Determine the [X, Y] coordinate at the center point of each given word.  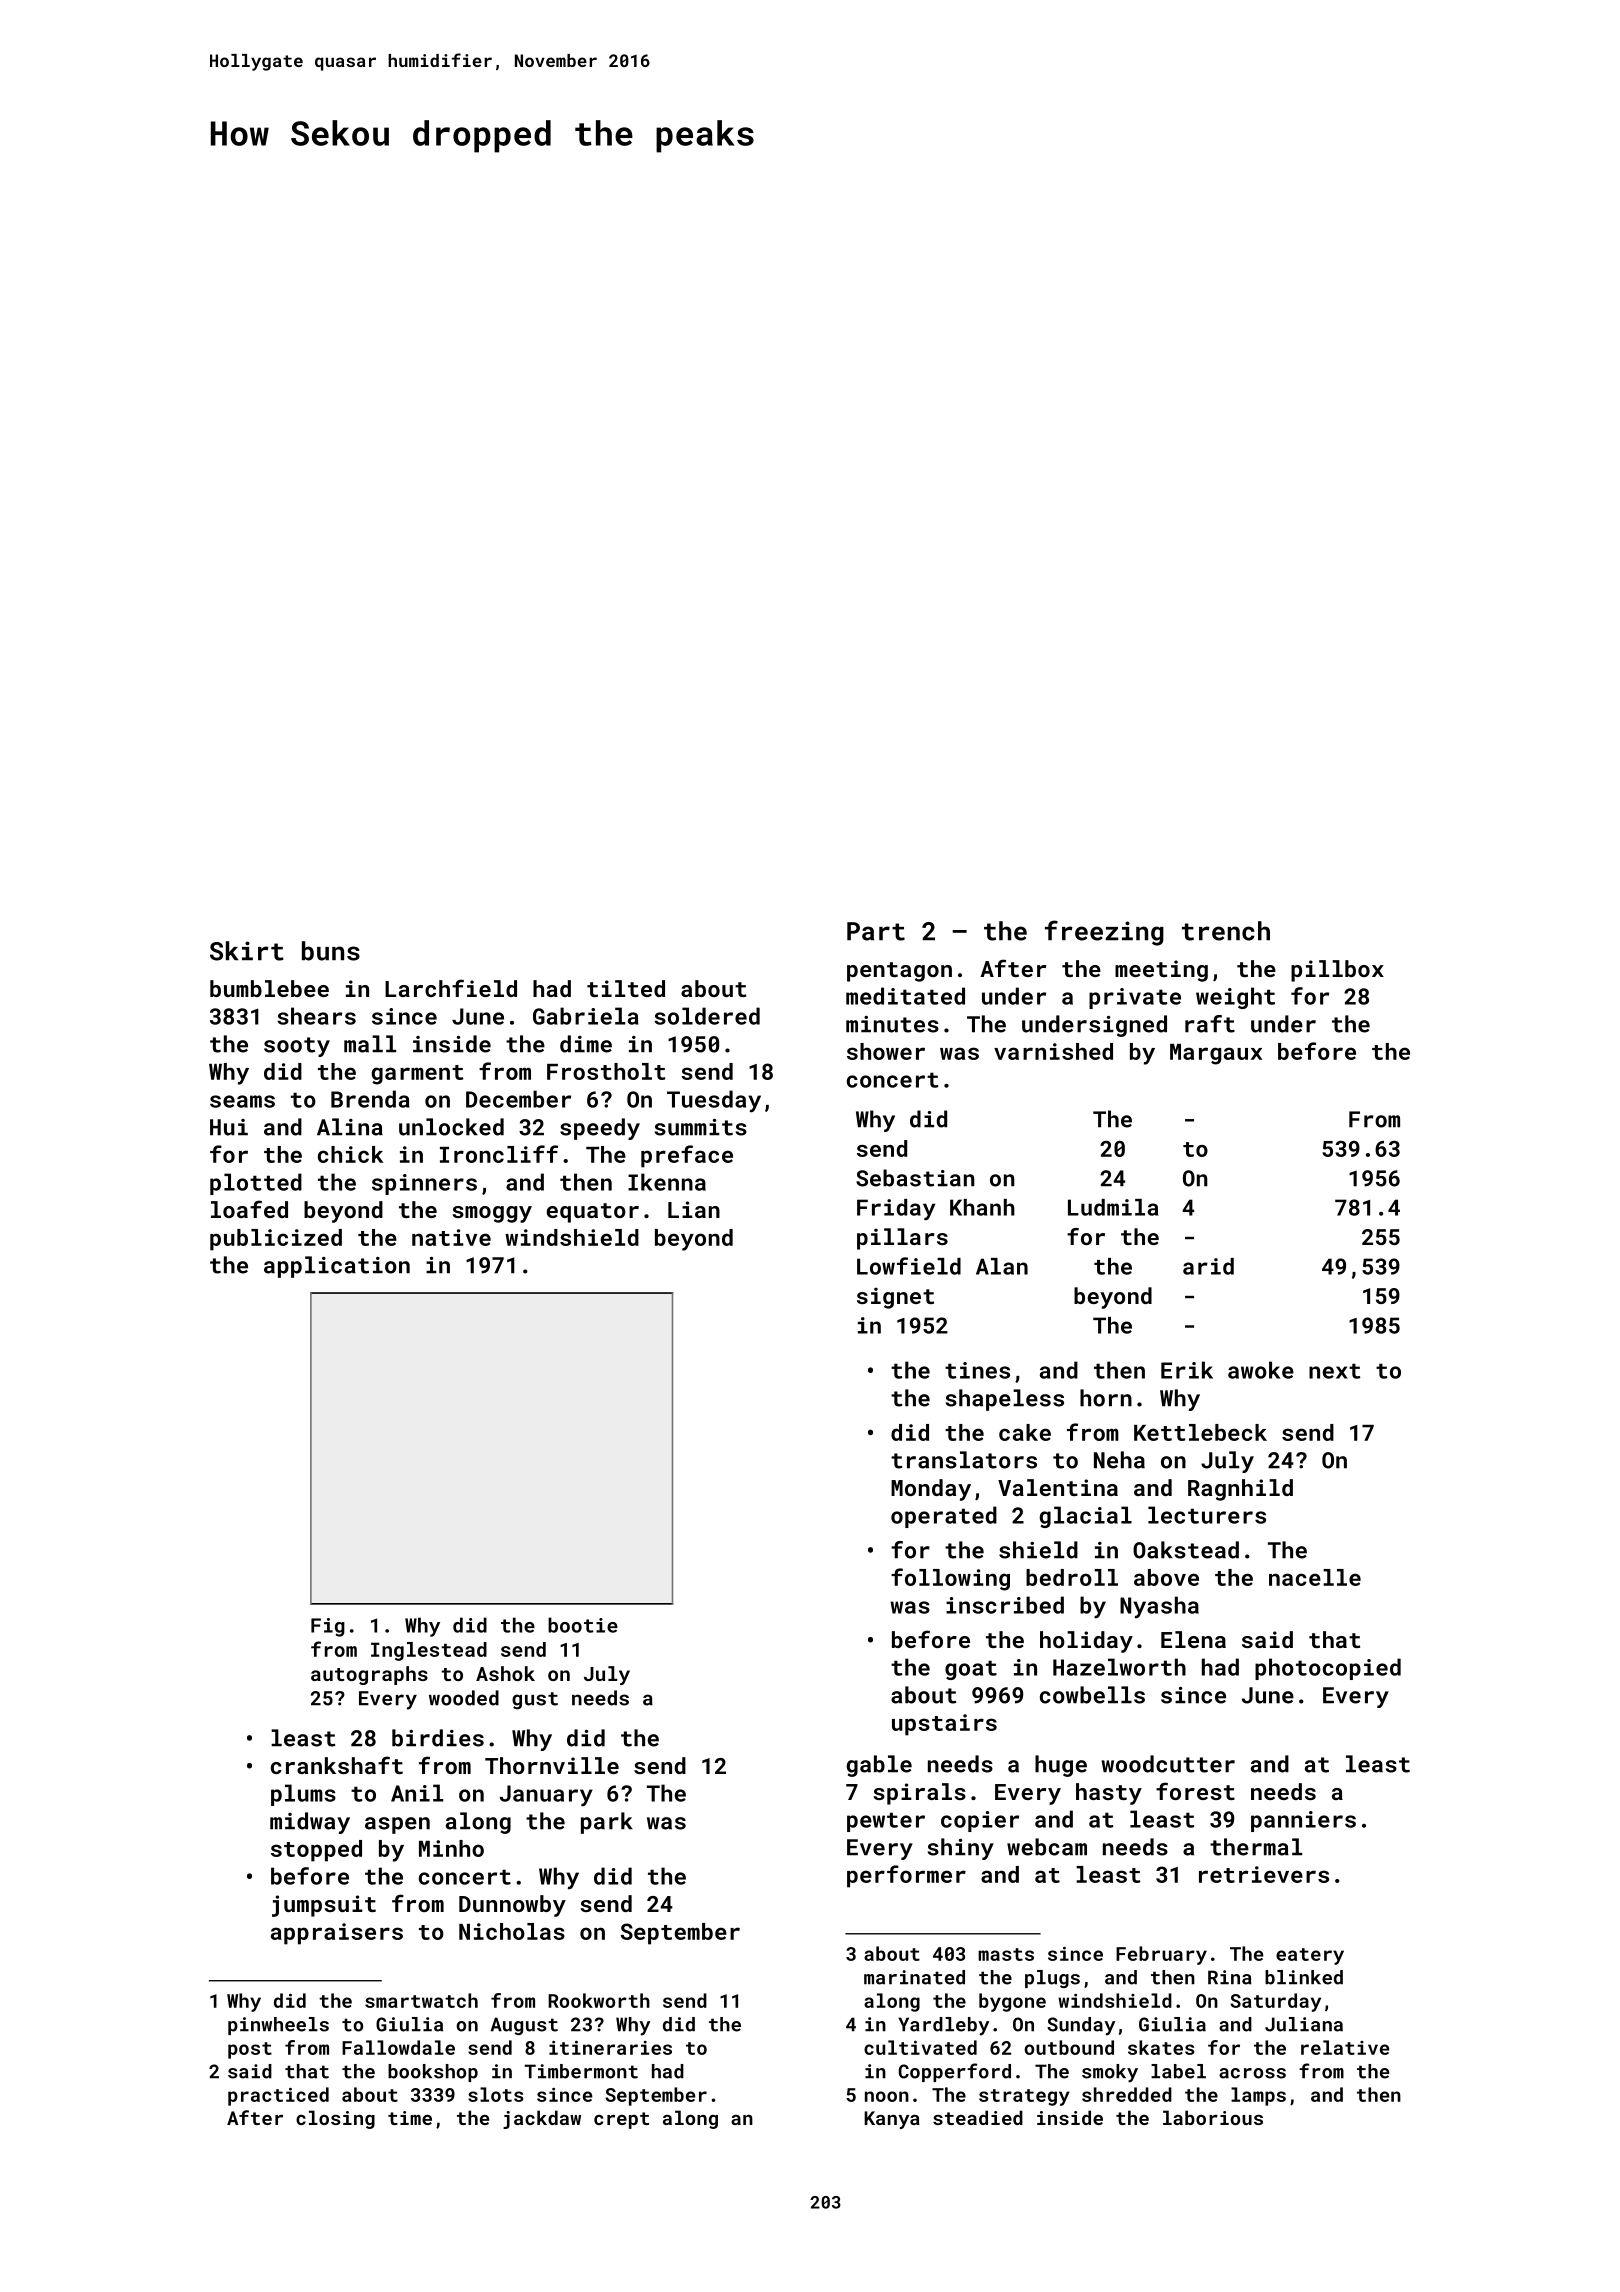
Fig [328, 1627]
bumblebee [269, 988]
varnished [1053, 1051]
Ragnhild [1240, 1490]
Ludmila [1113, 1207]
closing [335, 2119]
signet [895, 1298]
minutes [892, 1024]
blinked [1304, 1977]
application [337, 1267]
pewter [886, 1822]
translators [964, 1460]
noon [887, 2096]
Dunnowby [512, 1906]
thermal [1256, 1847]
